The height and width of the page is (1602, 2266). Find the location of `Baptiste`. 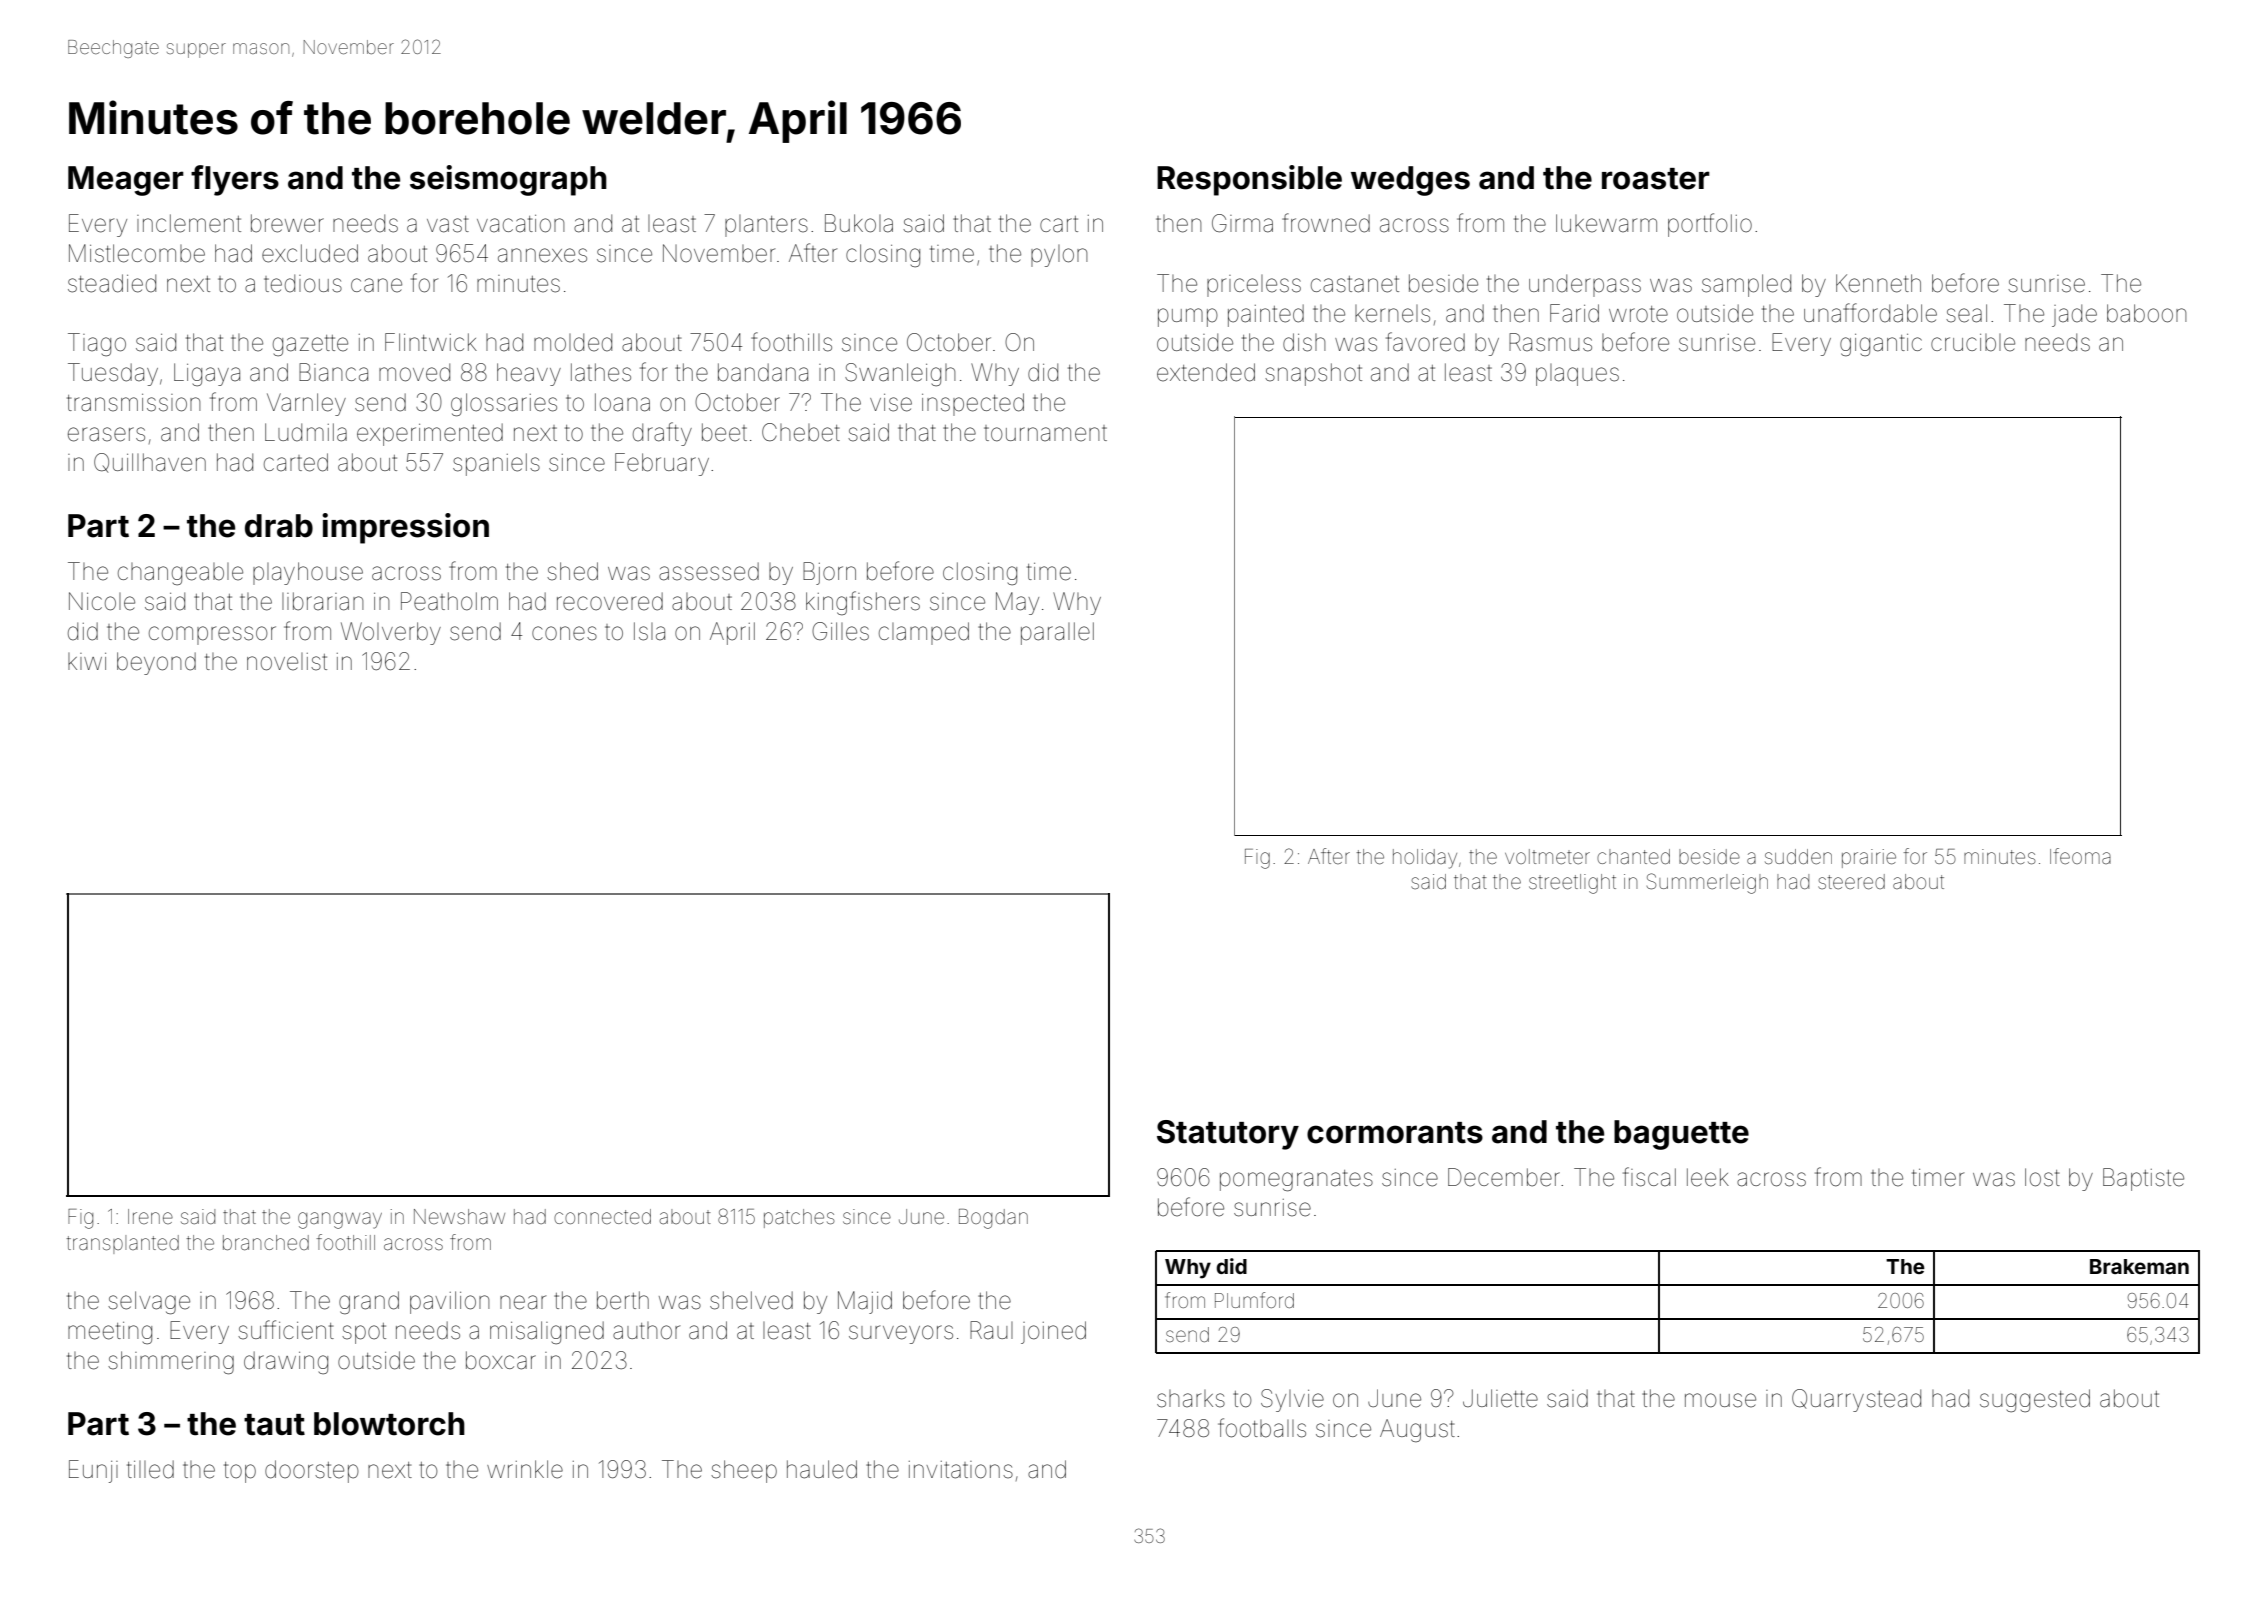

Baptiste is located at coordinates (2143, 1179).
